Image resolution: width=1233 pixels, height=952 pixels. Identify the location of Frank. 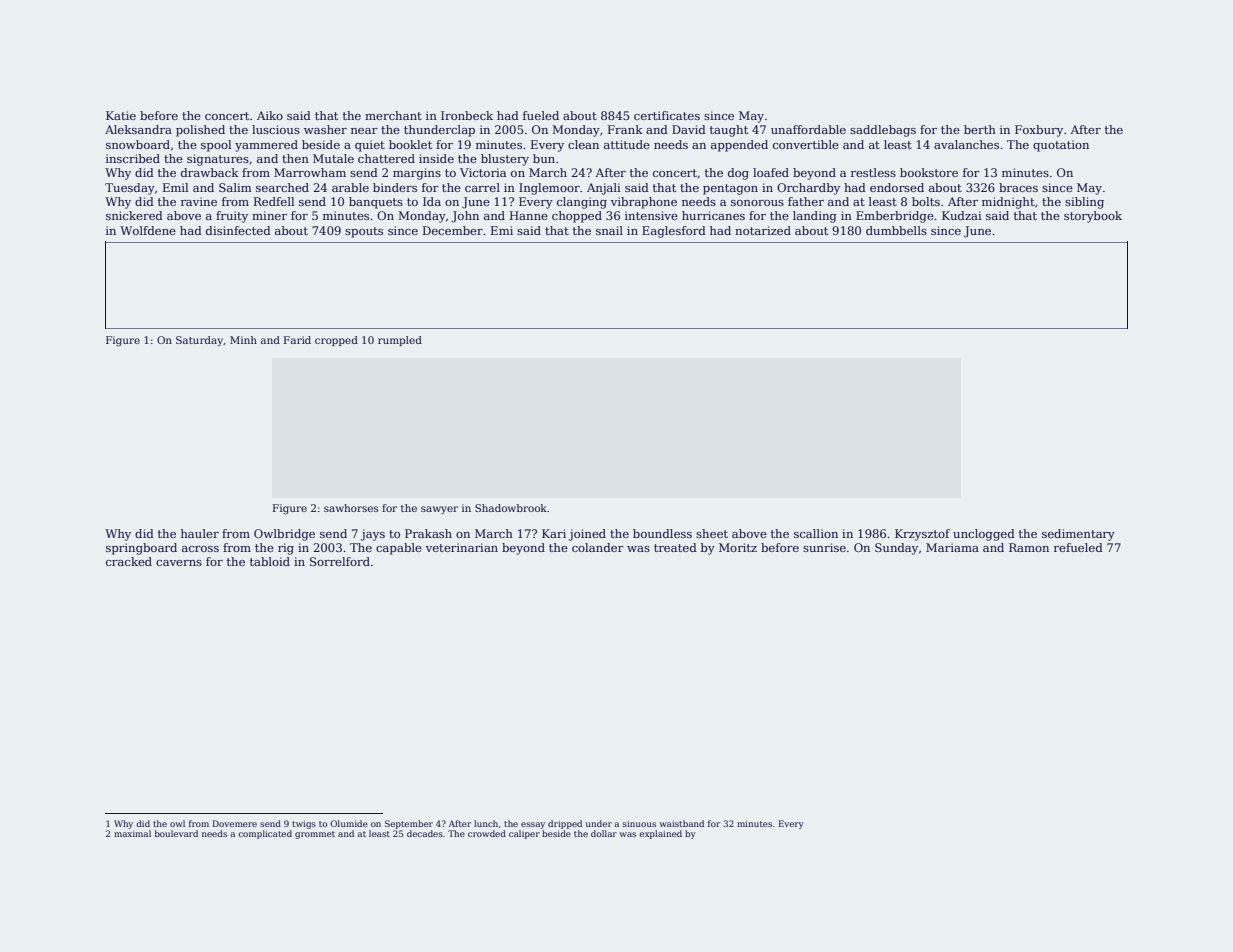
(625, 129).
